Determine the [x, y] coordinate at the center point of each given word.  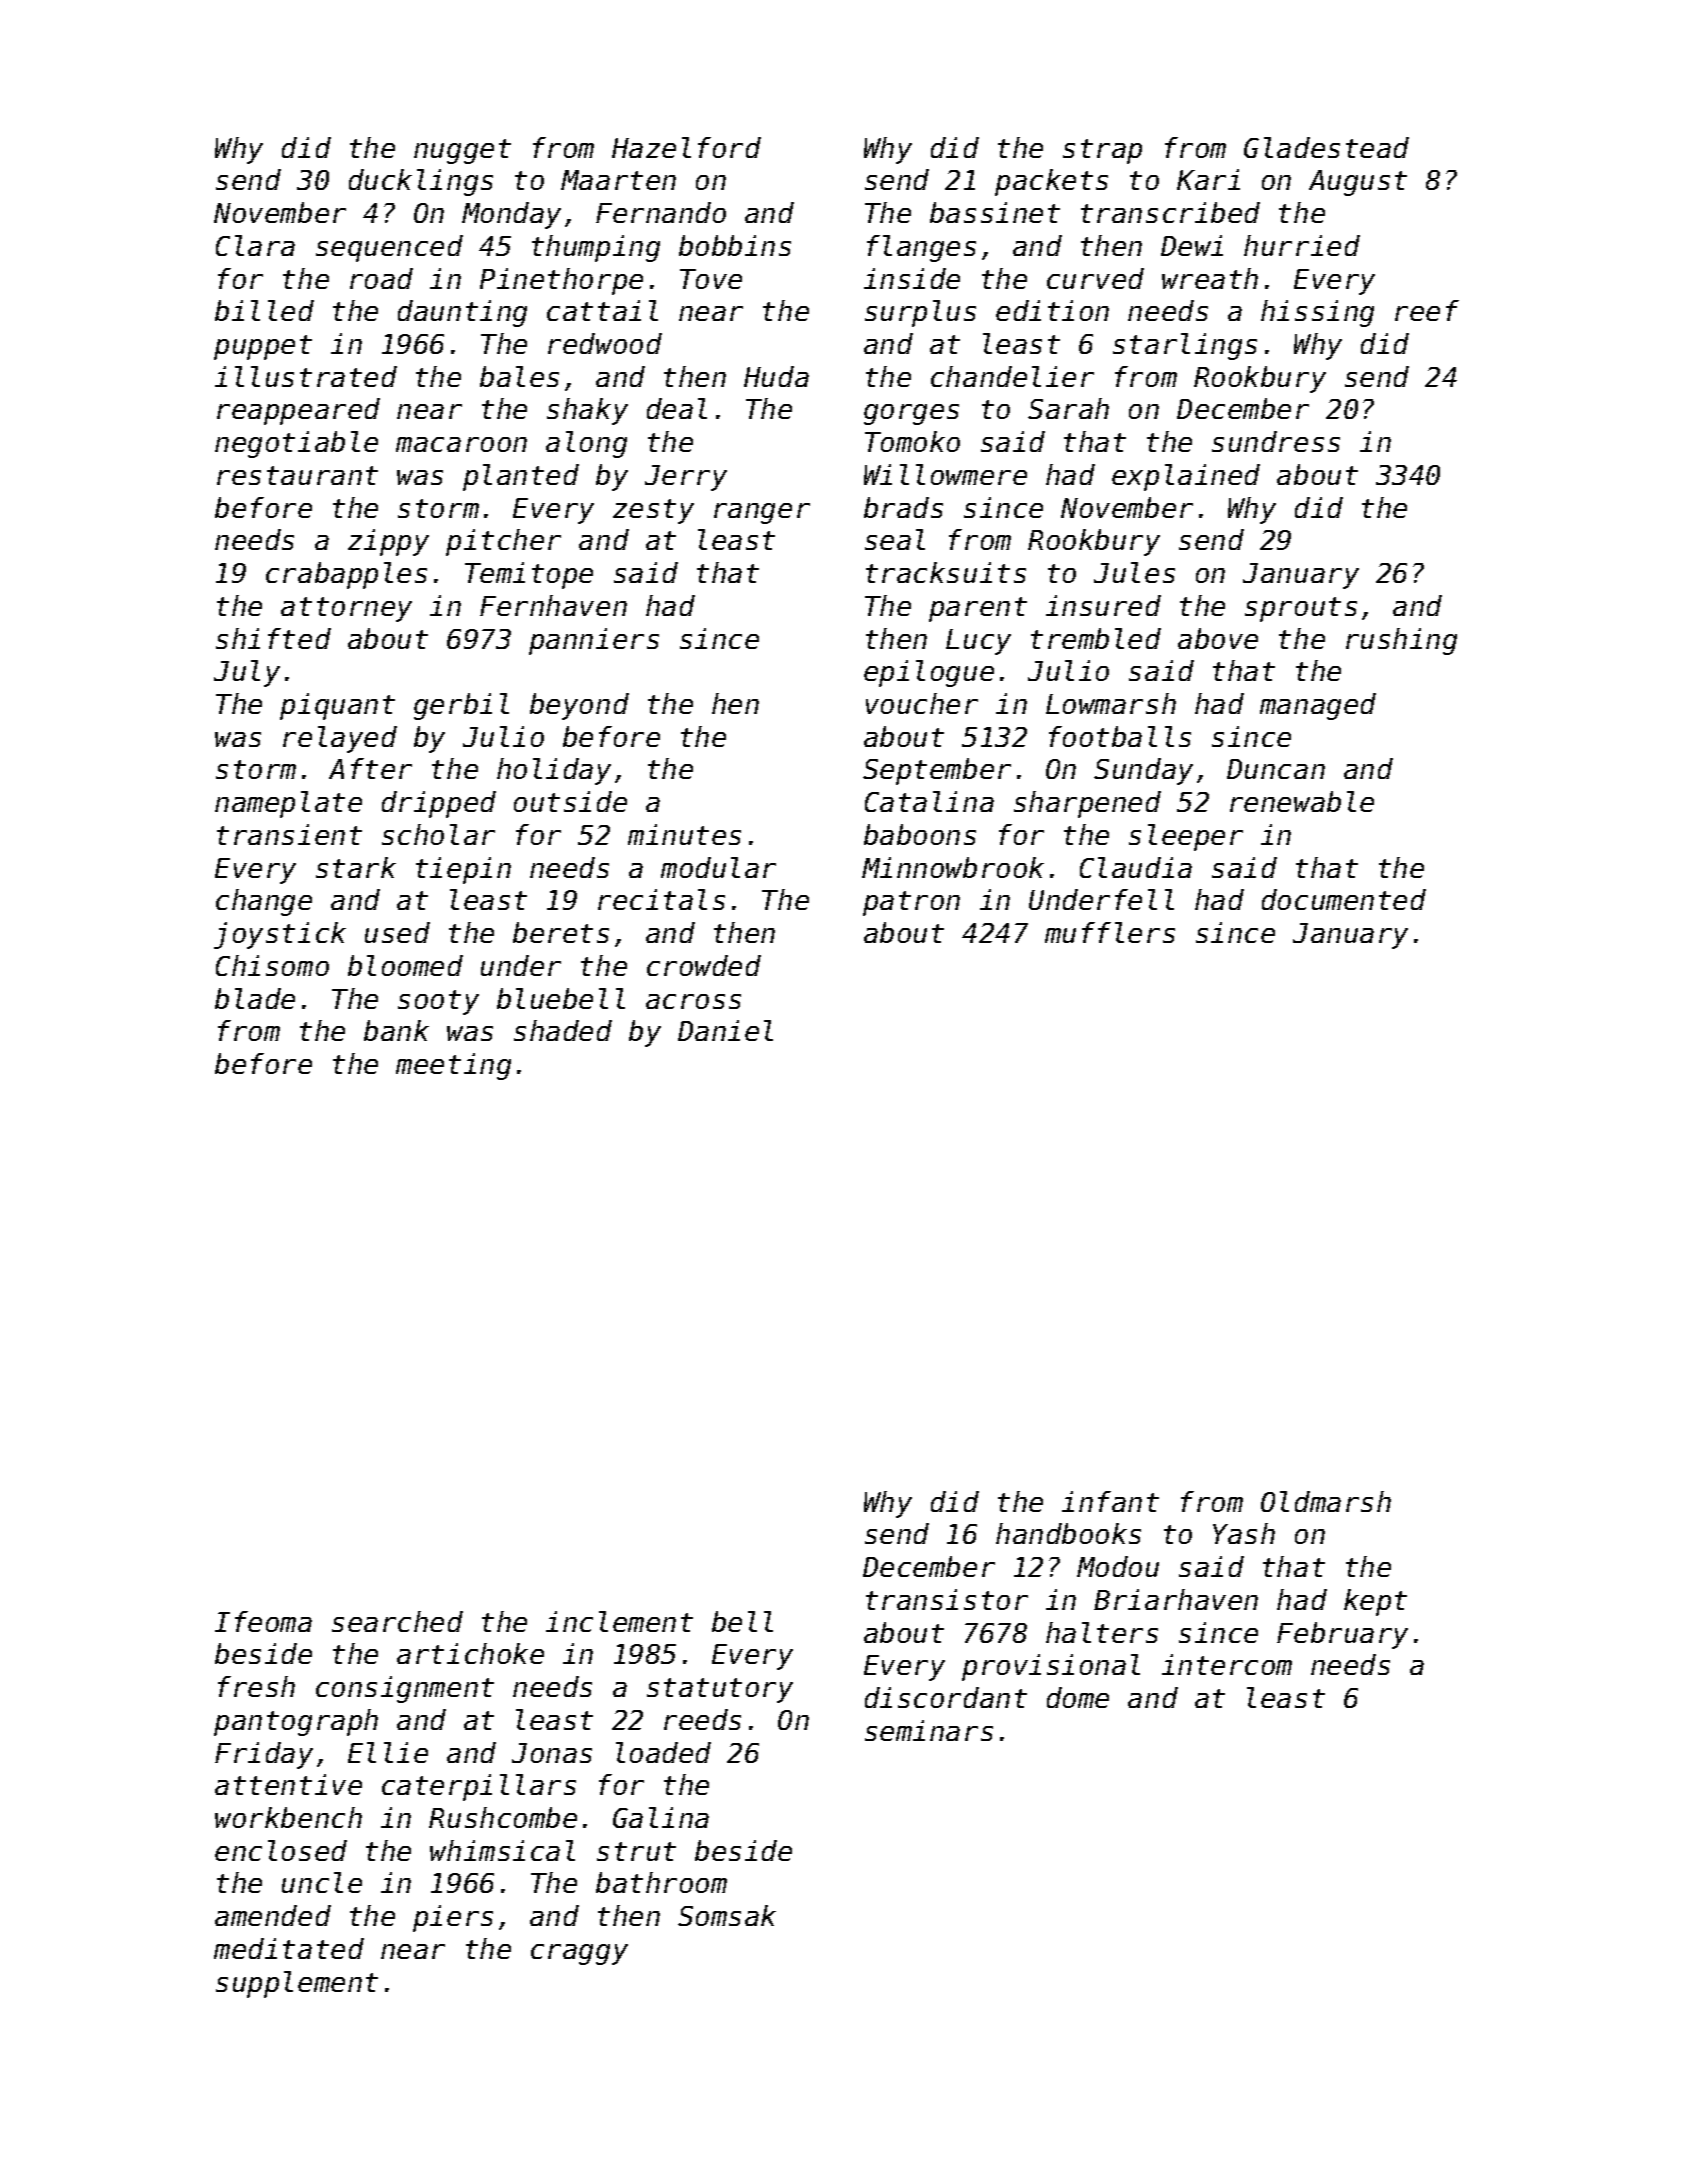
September [937, 771]
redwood [605, 343]
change [264, 902]
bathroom [661, 1882]
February [1342, 1635]
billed [264, 310]
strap [1102, 151]
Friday [264, 1755]
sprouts [1301, 609]
